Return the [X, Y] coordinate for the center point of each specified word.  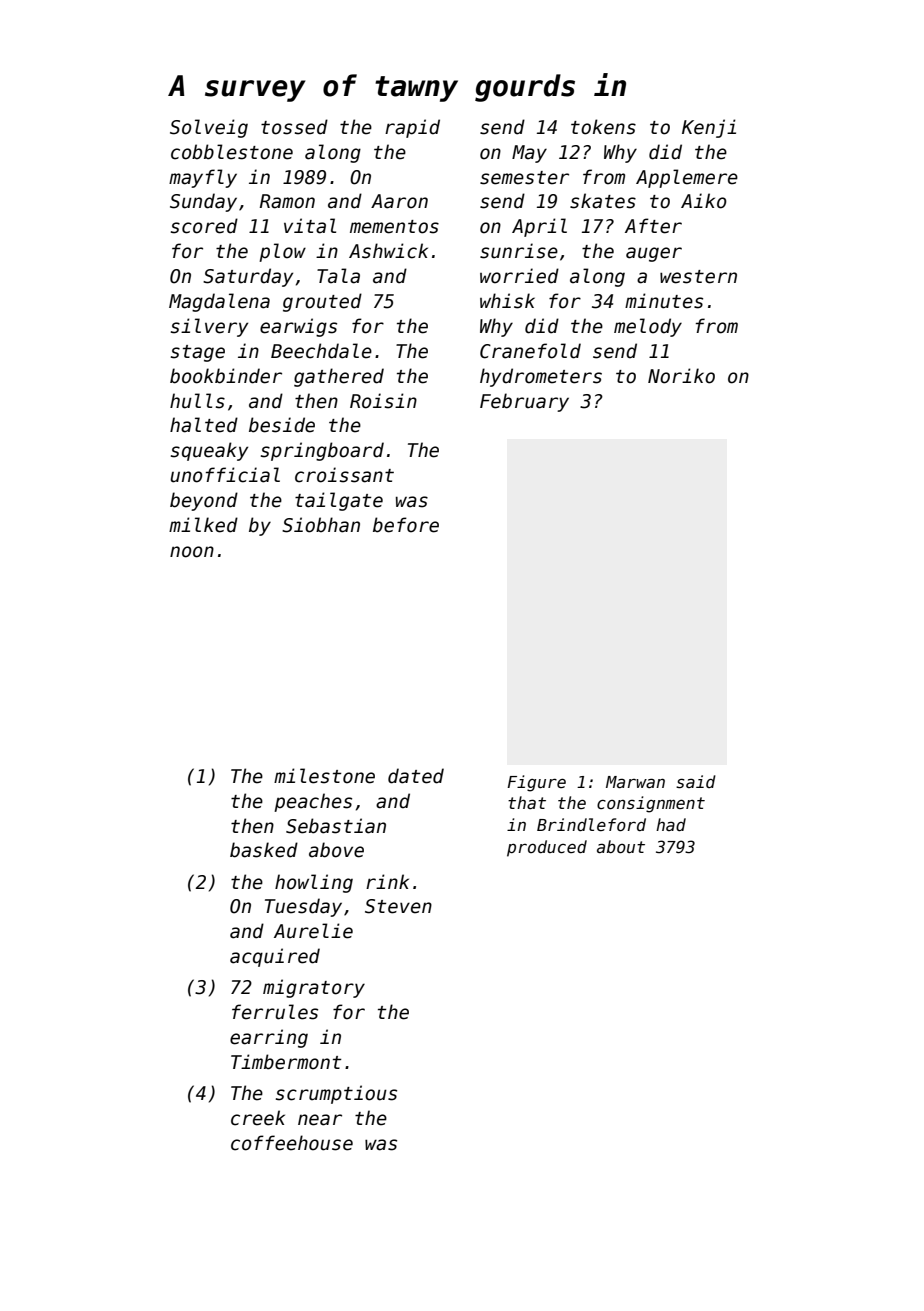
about [621, 846]
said [696, 782]
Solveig [209, 128]
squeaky [209, 451]
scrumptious [336, 1094]
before [406, 525]
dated [416, 776]
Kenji [709, 128]
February [524, 402]
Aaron [399, 201]
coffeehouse [292, 1143]
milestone [324, 776]
